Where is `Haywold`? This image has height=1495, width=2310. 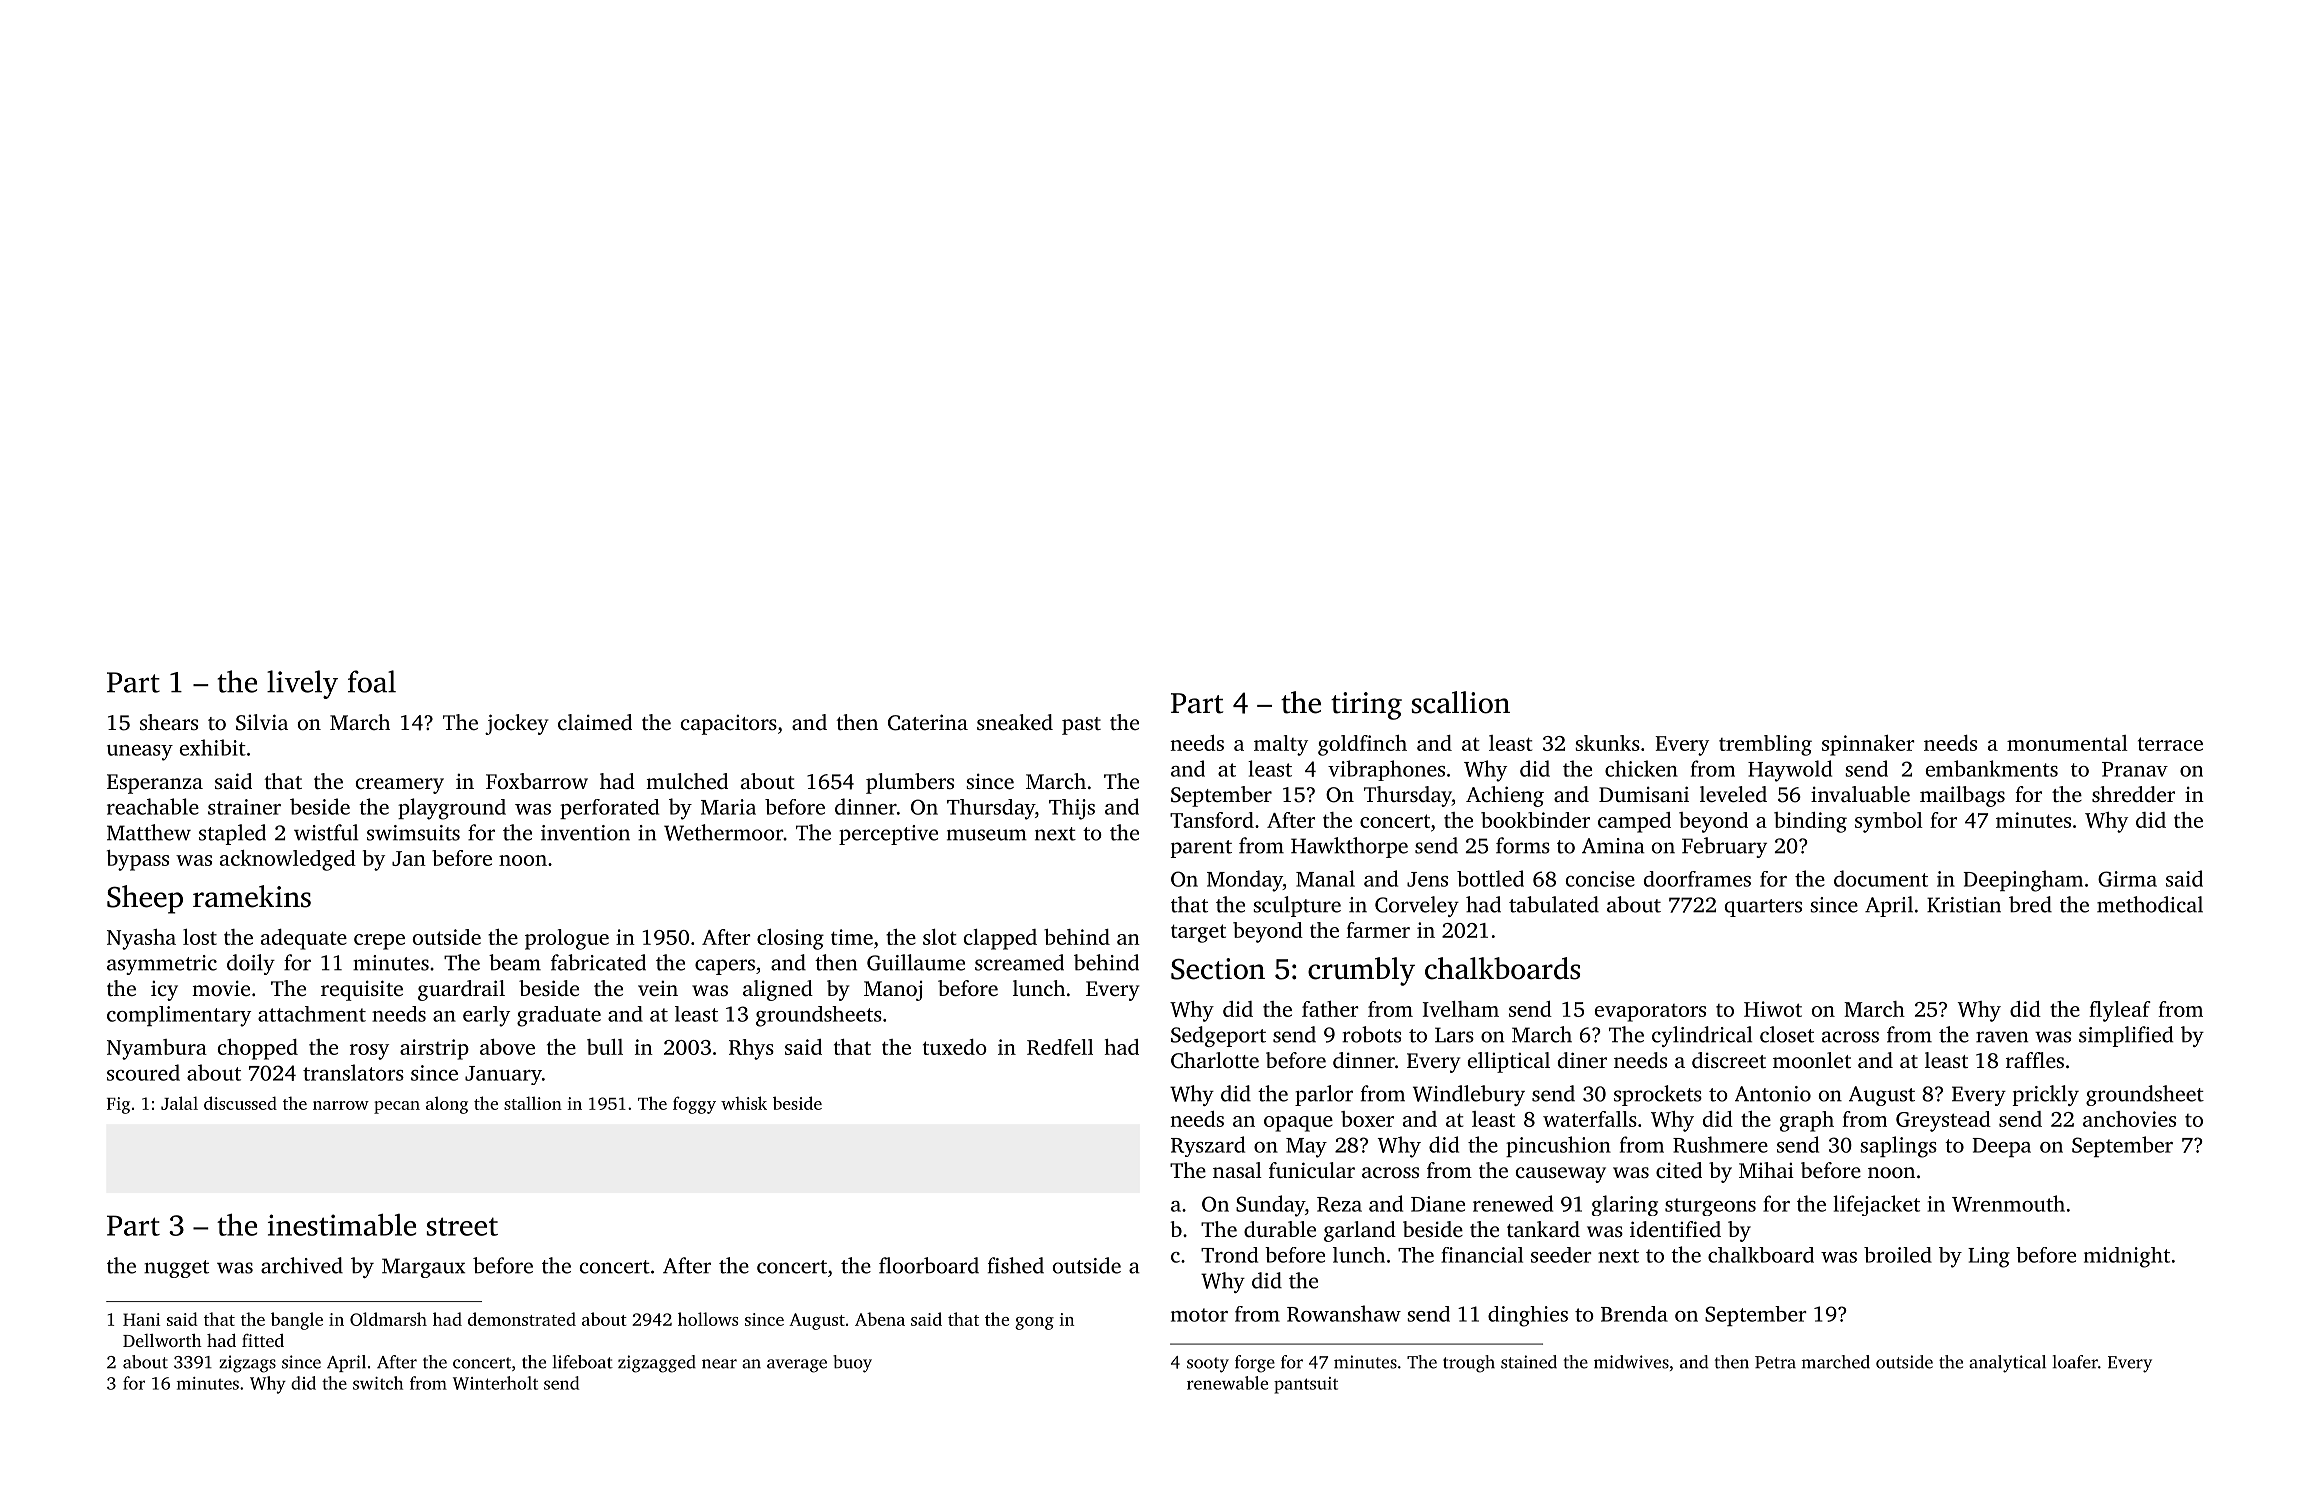
Haywold is located at coordinates (1790, 771).
